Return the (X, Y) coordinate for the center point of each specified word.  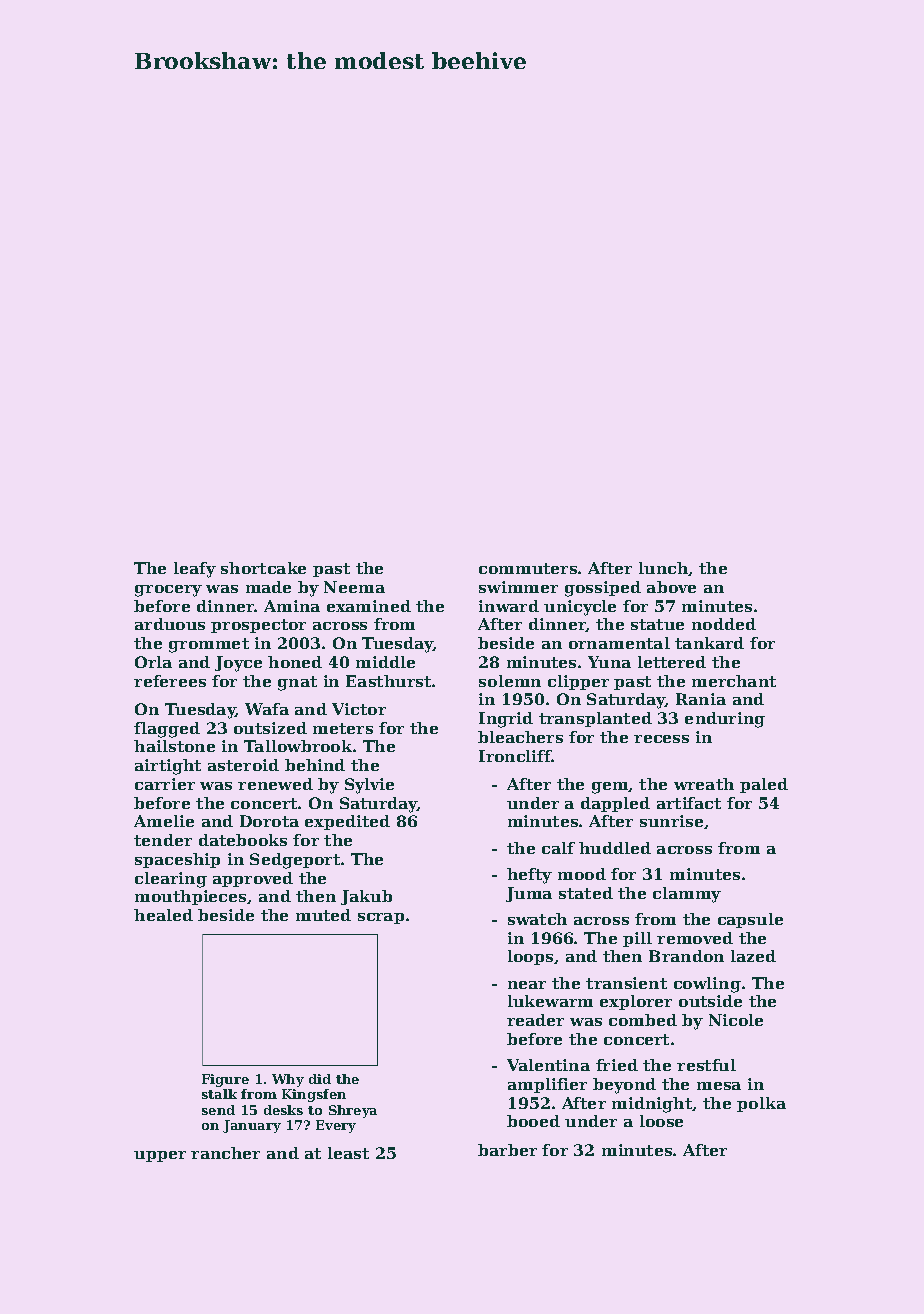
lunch (663, 568)
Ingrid (506, 720)
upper (160, 1156)
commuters (528, 568)
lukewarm (550, 1001)
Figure (225, 1080)
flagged (167, 730)
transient (626, 983)
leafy (195, 570)
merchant (734, 681)
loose (661, 1121)
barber (507, 1150)
